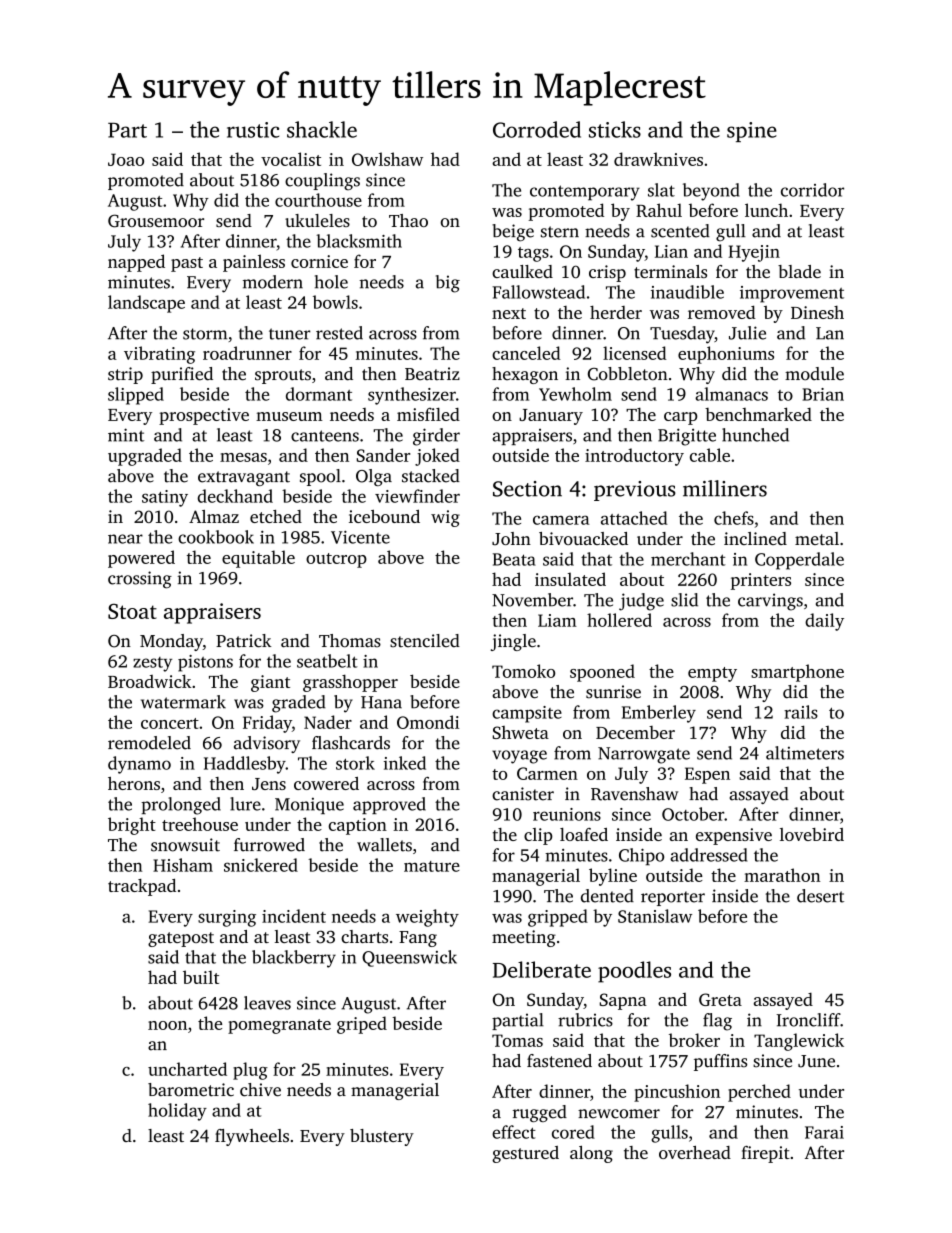 The width and height of the page is (952, 1233). Describe the element at coordinates (695, 1152) in the page. I see `overhead` at that location.
